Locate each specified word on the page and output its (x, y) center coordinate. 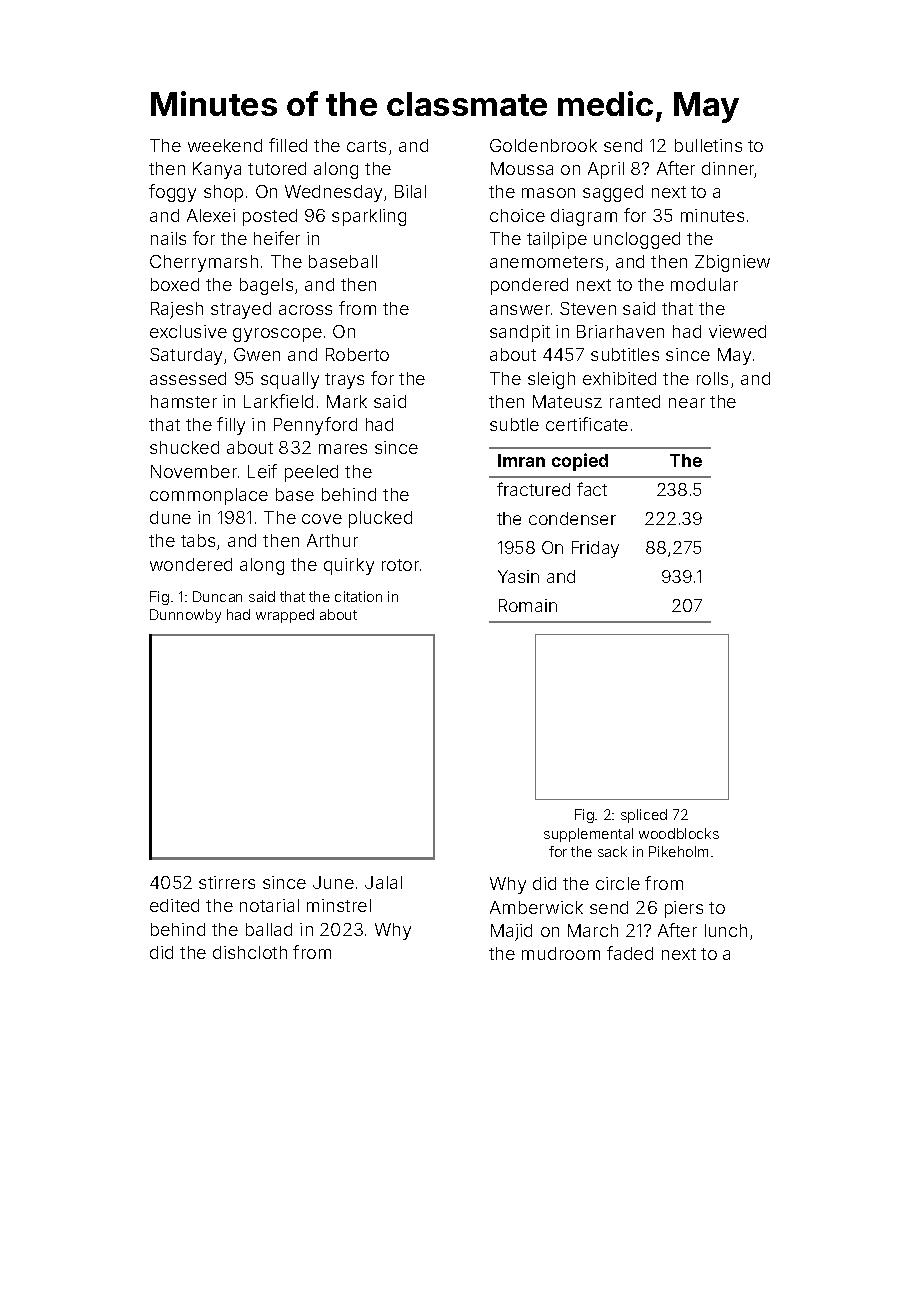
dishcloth (250, 952)
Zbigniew (732, 263)
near (687, 403)
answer (520, 310)
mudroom (561, 953)
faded (630, 953)
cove (322, 519)
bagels (266, 286)
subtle (514, 424)
